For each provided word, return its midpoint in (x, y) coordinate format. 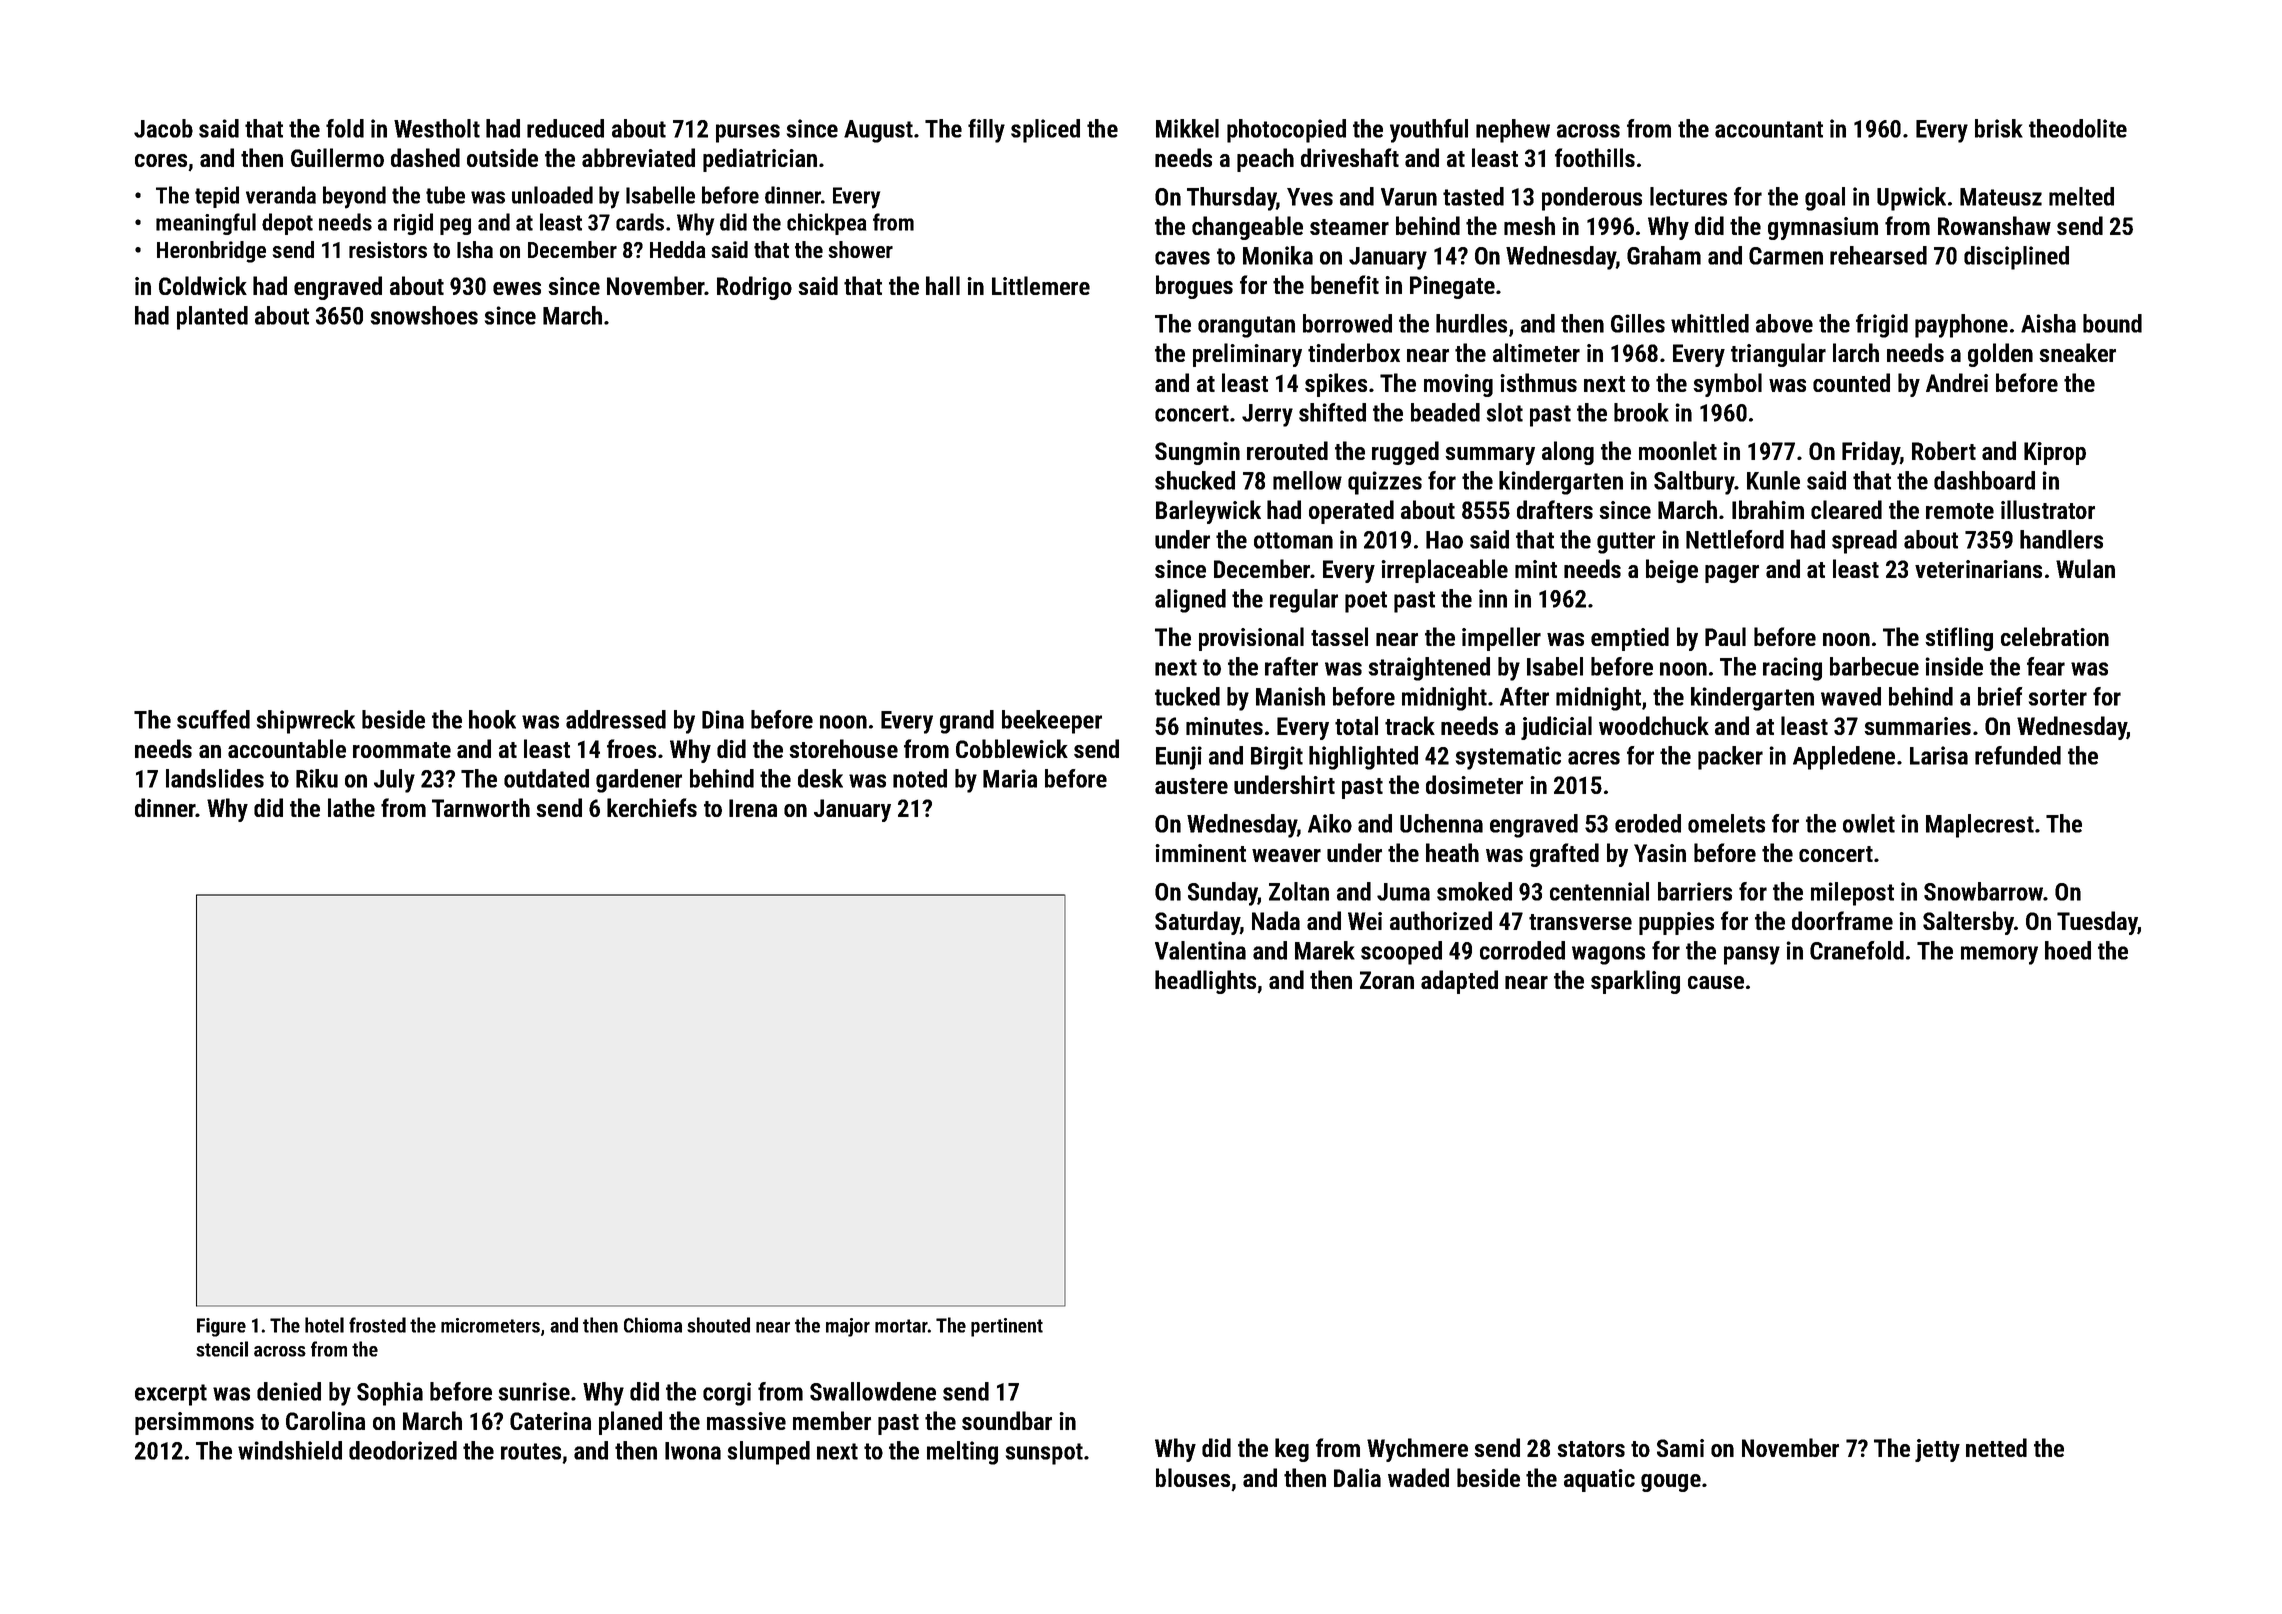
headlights (1205, 982)
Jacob (163, 128)
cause (1716, 982)
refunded (2018, 755)
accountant (1769, 129)
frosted (377, 1325)
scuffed (213, 719)
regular (1304, 601)
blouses (1193, 1477)
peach (1265, 160)
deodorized (403, 1450)
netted (1996, 1447)
